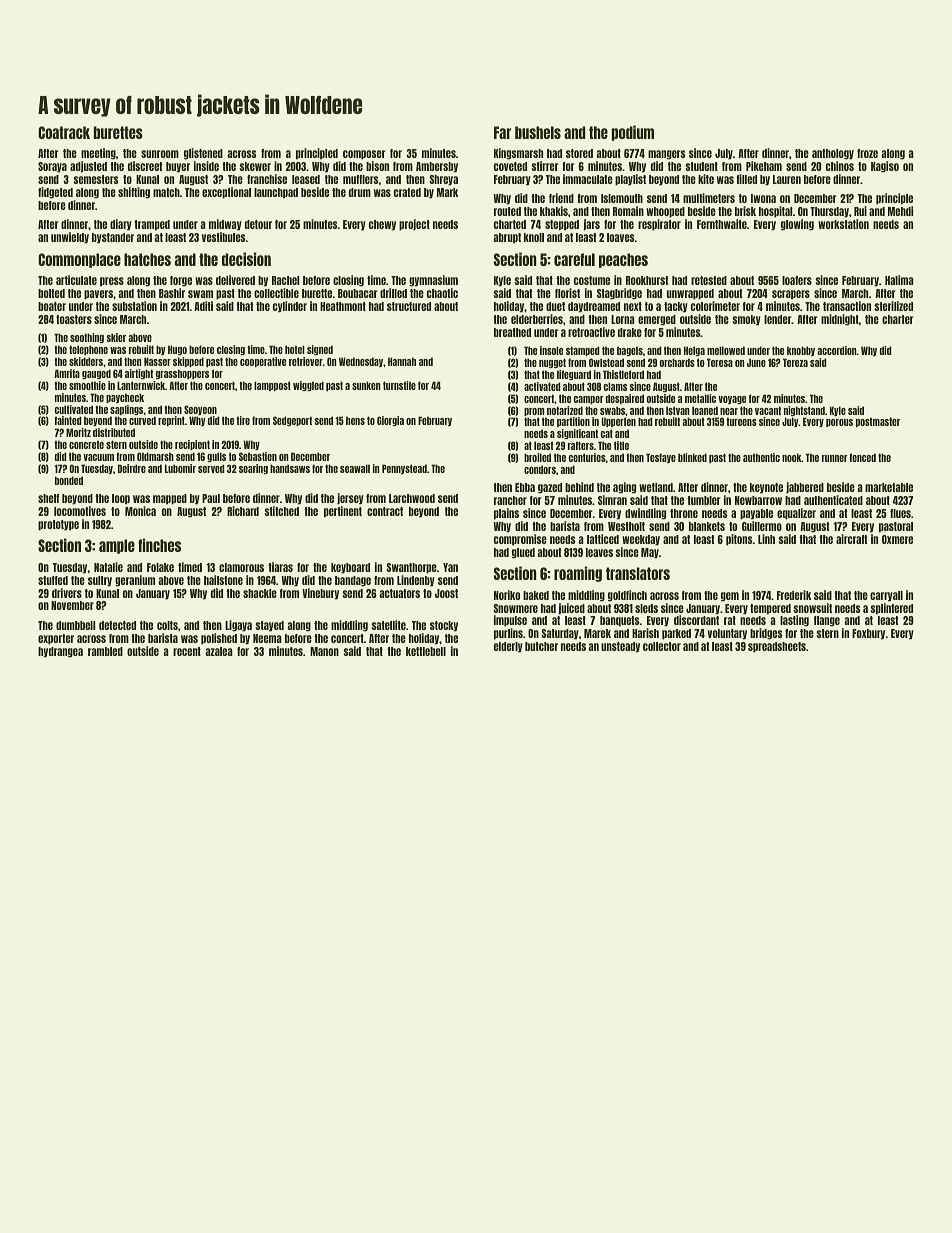  Describe the element at coordinates (796, 514) in the screenshot. I see `equalizer` at that location.
